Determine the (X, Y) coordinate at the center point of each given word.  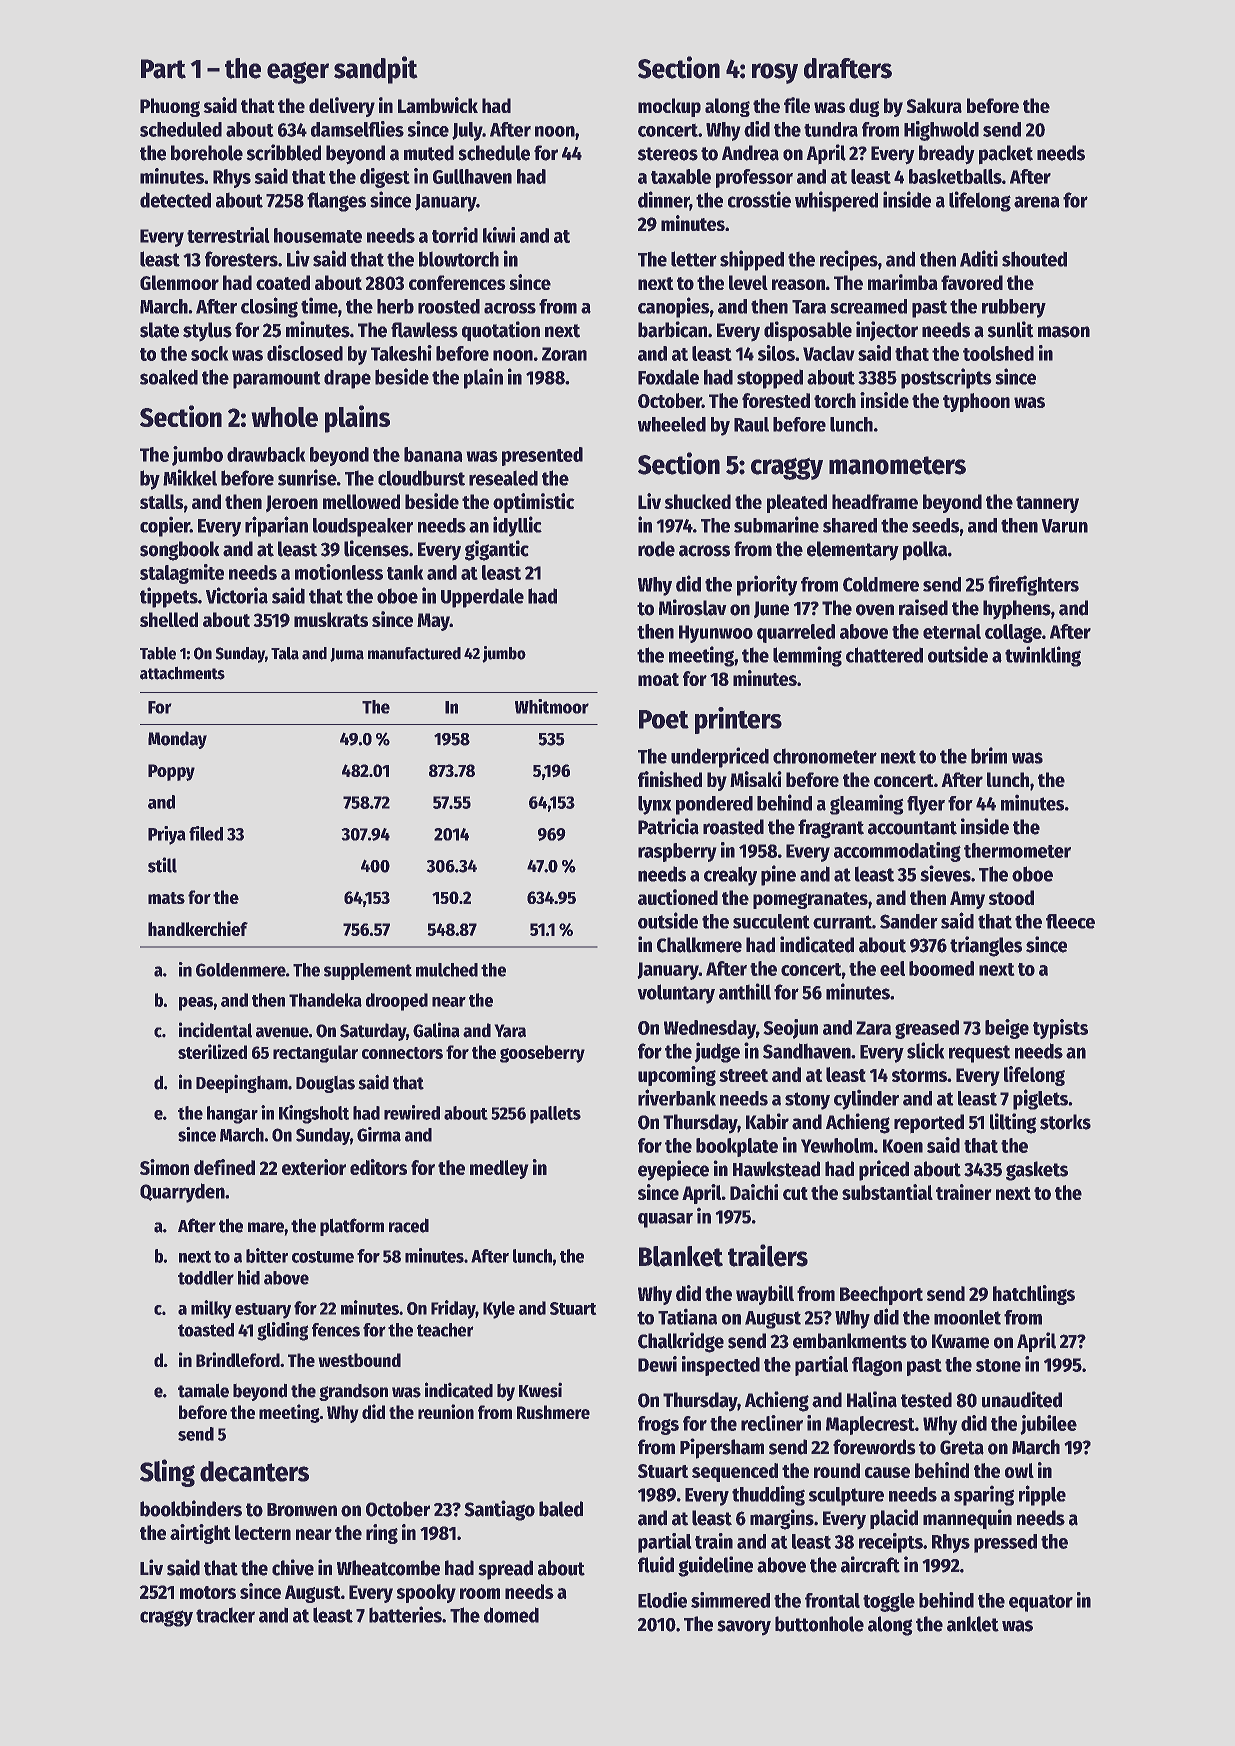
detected (175, 200)
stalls (162, 501)
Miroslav (693, 607)
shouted (1034, 259)
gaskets (1037, 1171)
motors (208, 1592)
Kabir (767, 1121)
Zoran (564, 354)
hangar (232, 1115)
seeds (935, 525)
